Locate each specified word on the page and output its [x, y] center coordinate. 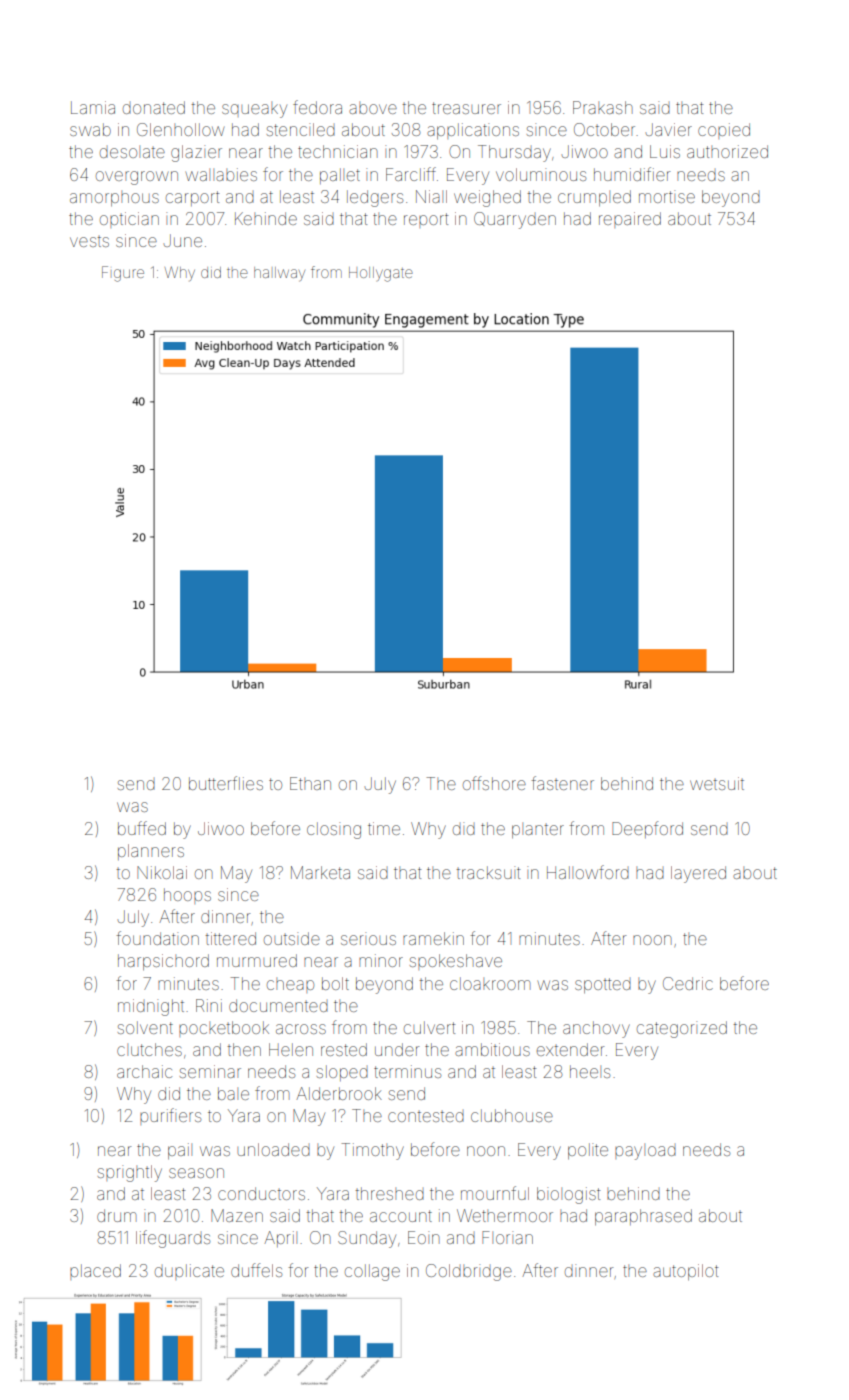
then [244, 1049]
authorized [727, 151]
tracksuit [488, 872]
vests [89, 242]
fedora [317, 107]
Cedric [688, 983]
